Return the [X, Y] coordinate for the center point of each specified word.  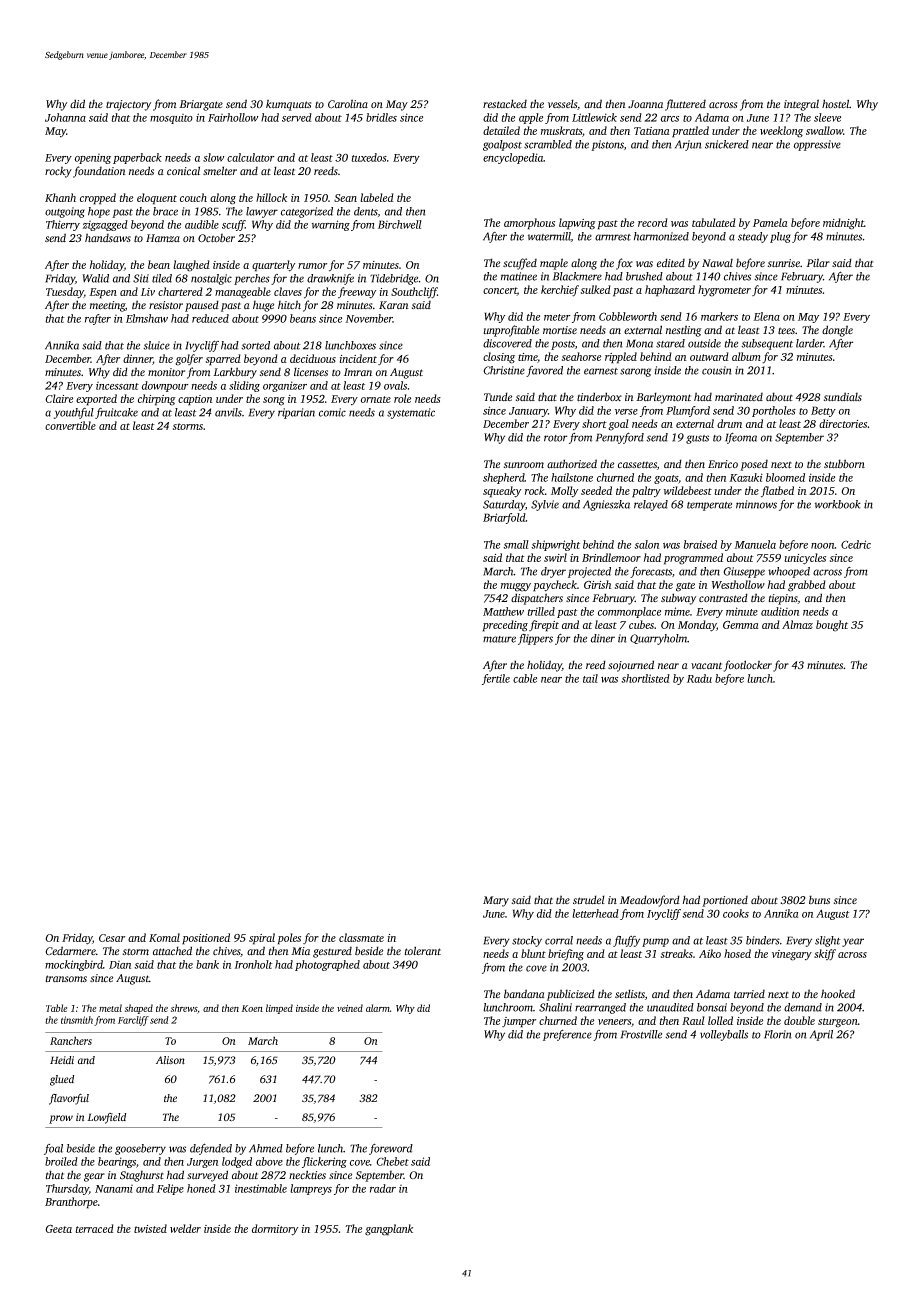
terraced [94, 1228]
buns [819, 899]
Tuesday [65, 293]
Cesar [112, 938]
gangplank [389, 1230]
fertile [496, 679]
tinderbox [599, 397]
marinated [739, 396]
